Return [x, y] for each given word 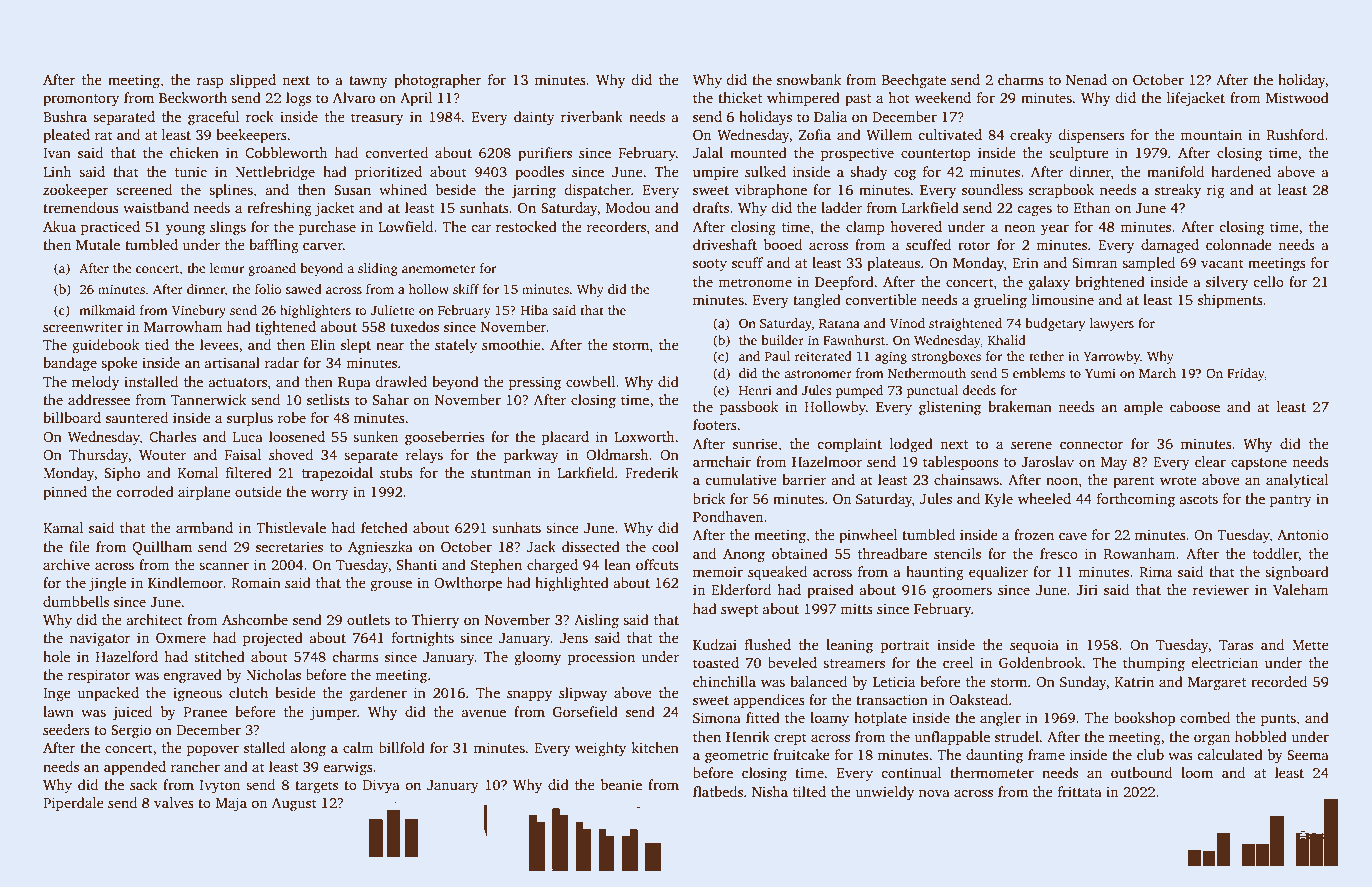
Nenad [1086, 79]
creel [958, 662]
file [79, 546]
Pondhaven [728, 516]
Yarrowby [1111, 357]
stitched [219, 656]
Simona [717, 717]
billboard [72, 417]
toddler [1276, 553]
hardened [1241, 171]
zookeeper [76, 191]
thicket [740, 97]
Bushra [65, 116]
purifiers [545, 154]
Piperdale [73, 804]
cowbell [590, 381]
